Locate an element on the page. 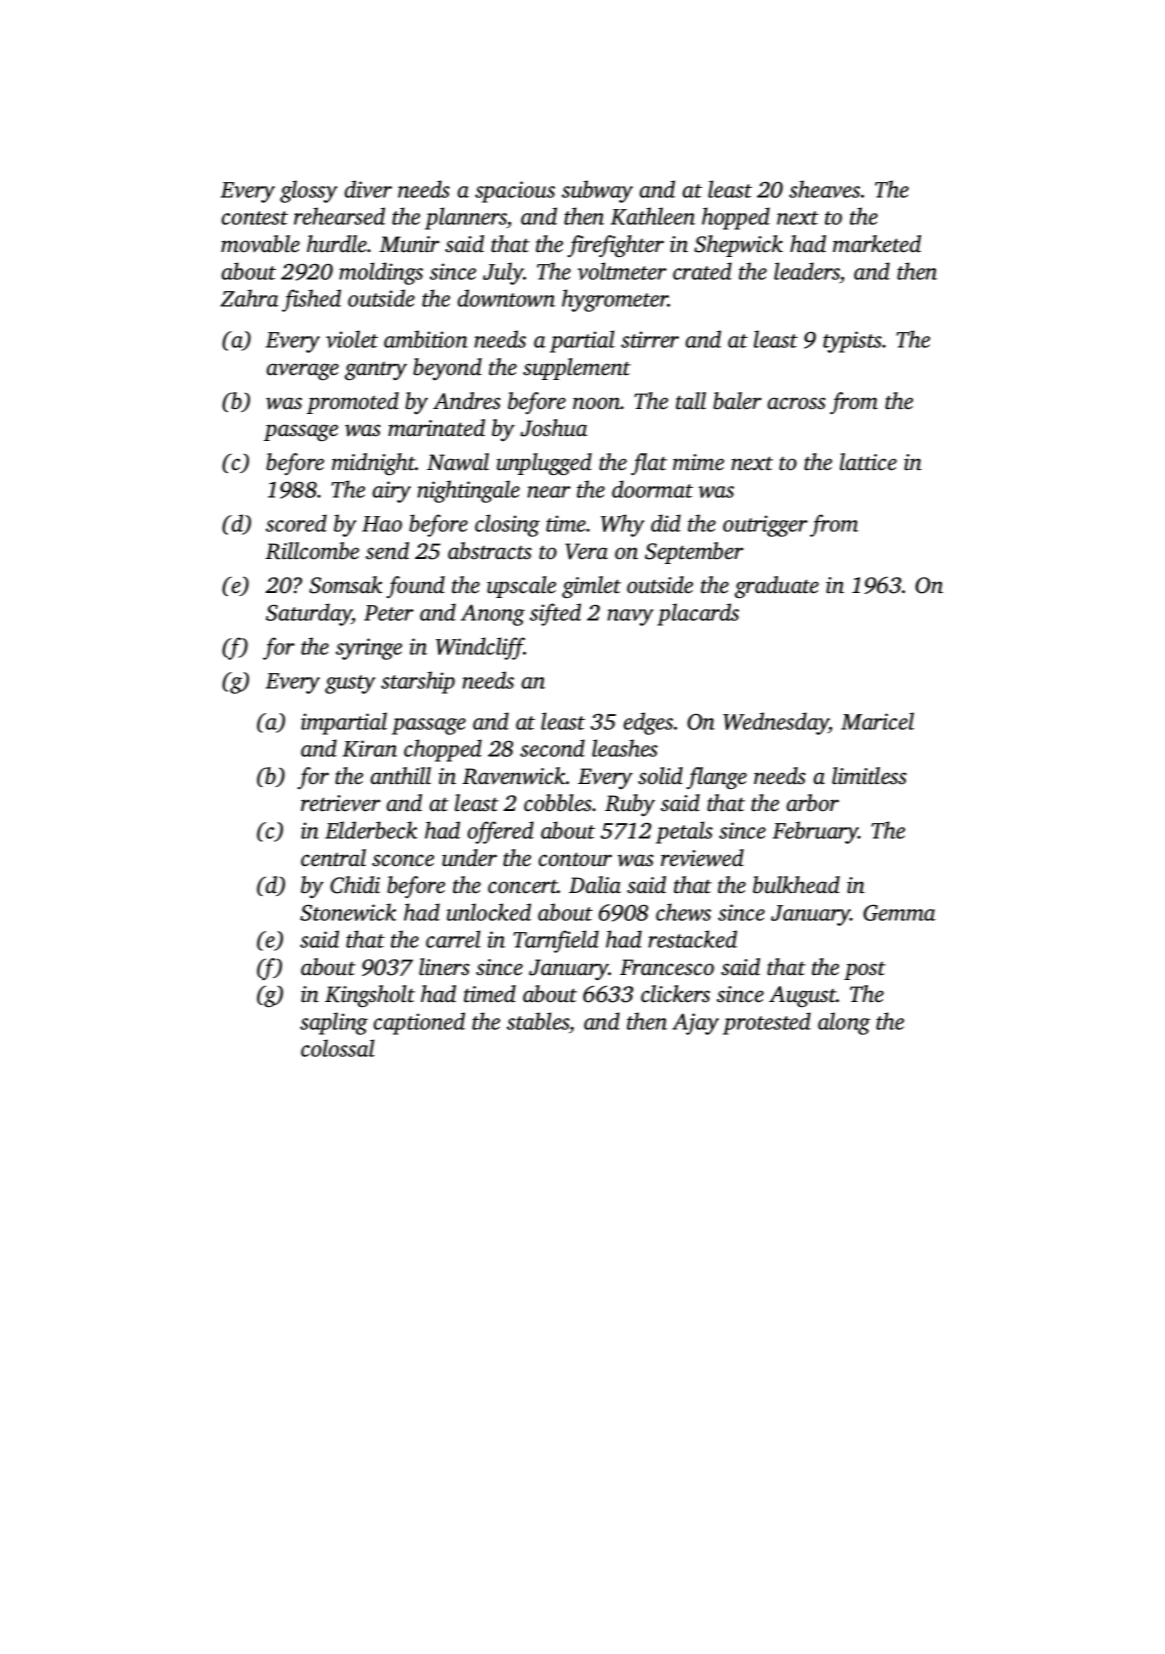 The width and height of the document is (1165, 1654). Ruby is located at coordinates (630, 805).
